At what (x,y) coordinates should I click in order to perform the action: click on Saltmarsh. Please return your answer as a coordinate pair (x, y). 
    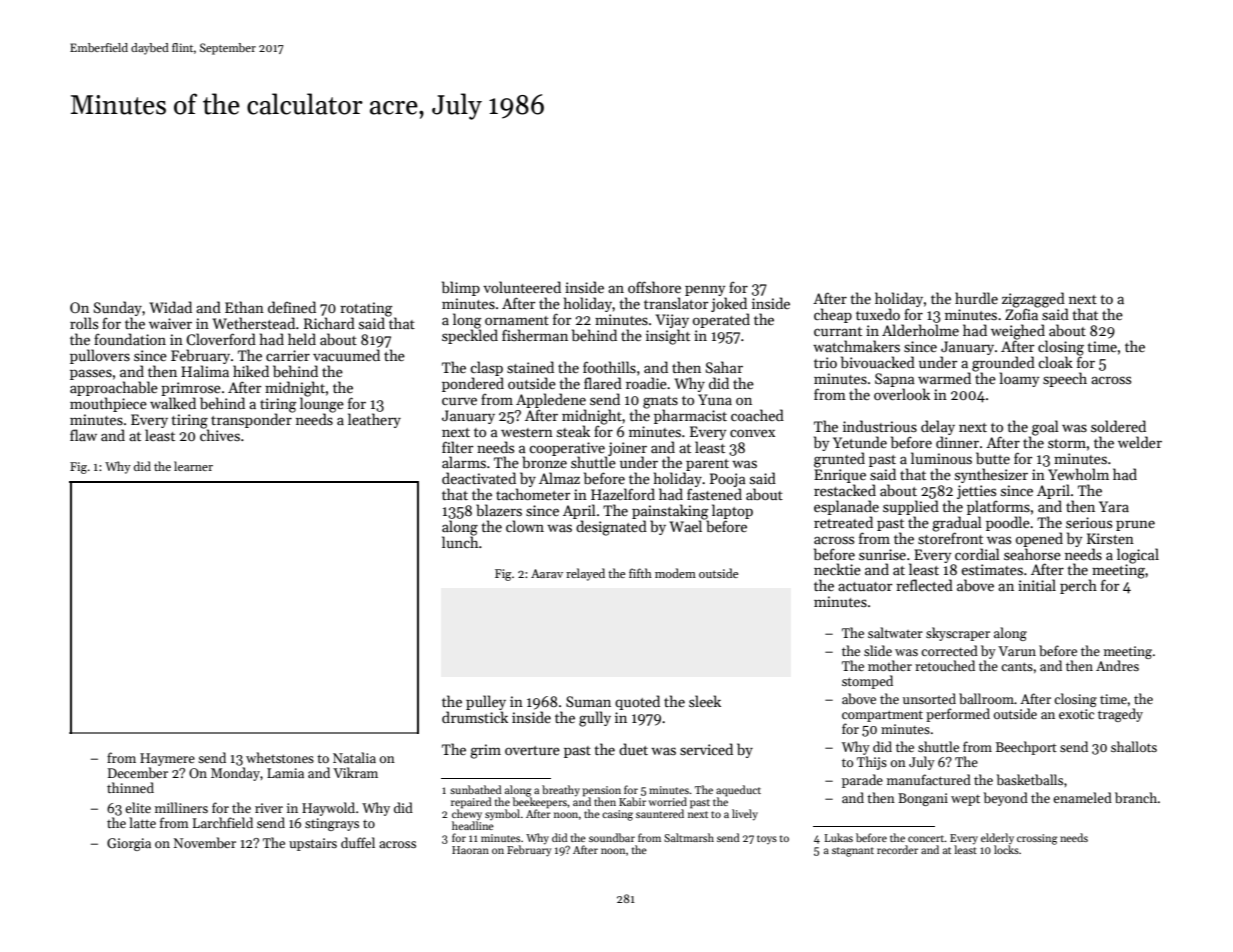
    Looking at the image, I should click on (689, 837).
